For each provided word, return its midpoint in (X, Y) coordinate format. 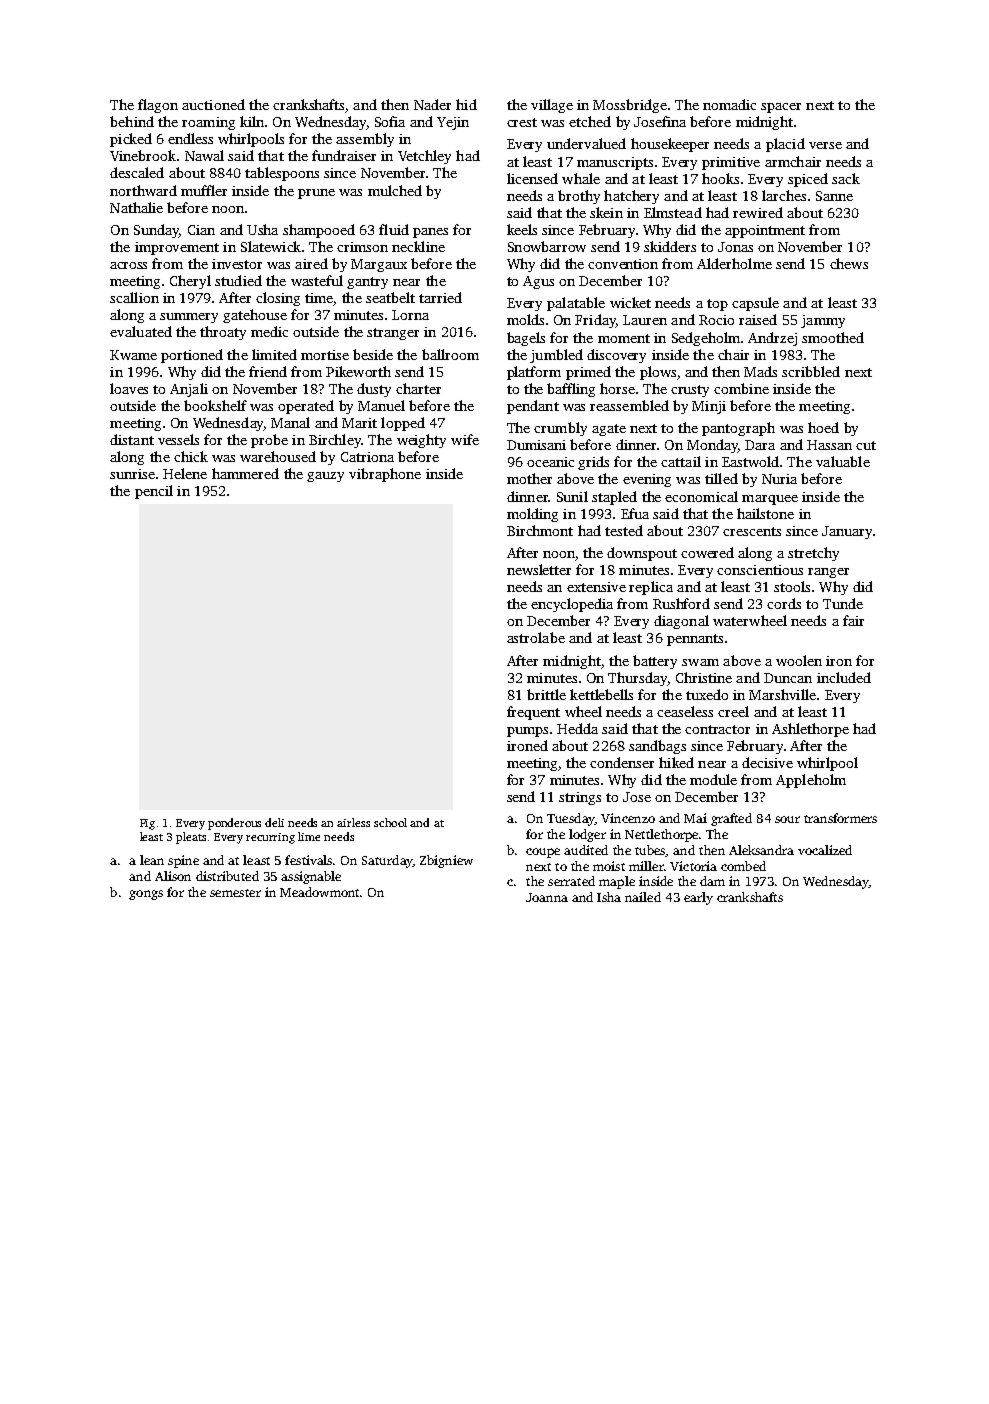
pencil (154, 492)
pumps (527, 732)
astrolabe (536, 637)
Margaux (379, 265)
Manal (290, 422)
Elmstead (673, 212)
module (713, 779)
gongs (146, 895)
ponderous (234, 824)
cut (866, 445)
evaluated (141, 331)
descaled (137, 172)
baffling (571, 390)
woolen (799, 660)
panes (430, 233)
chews (849, 263)
